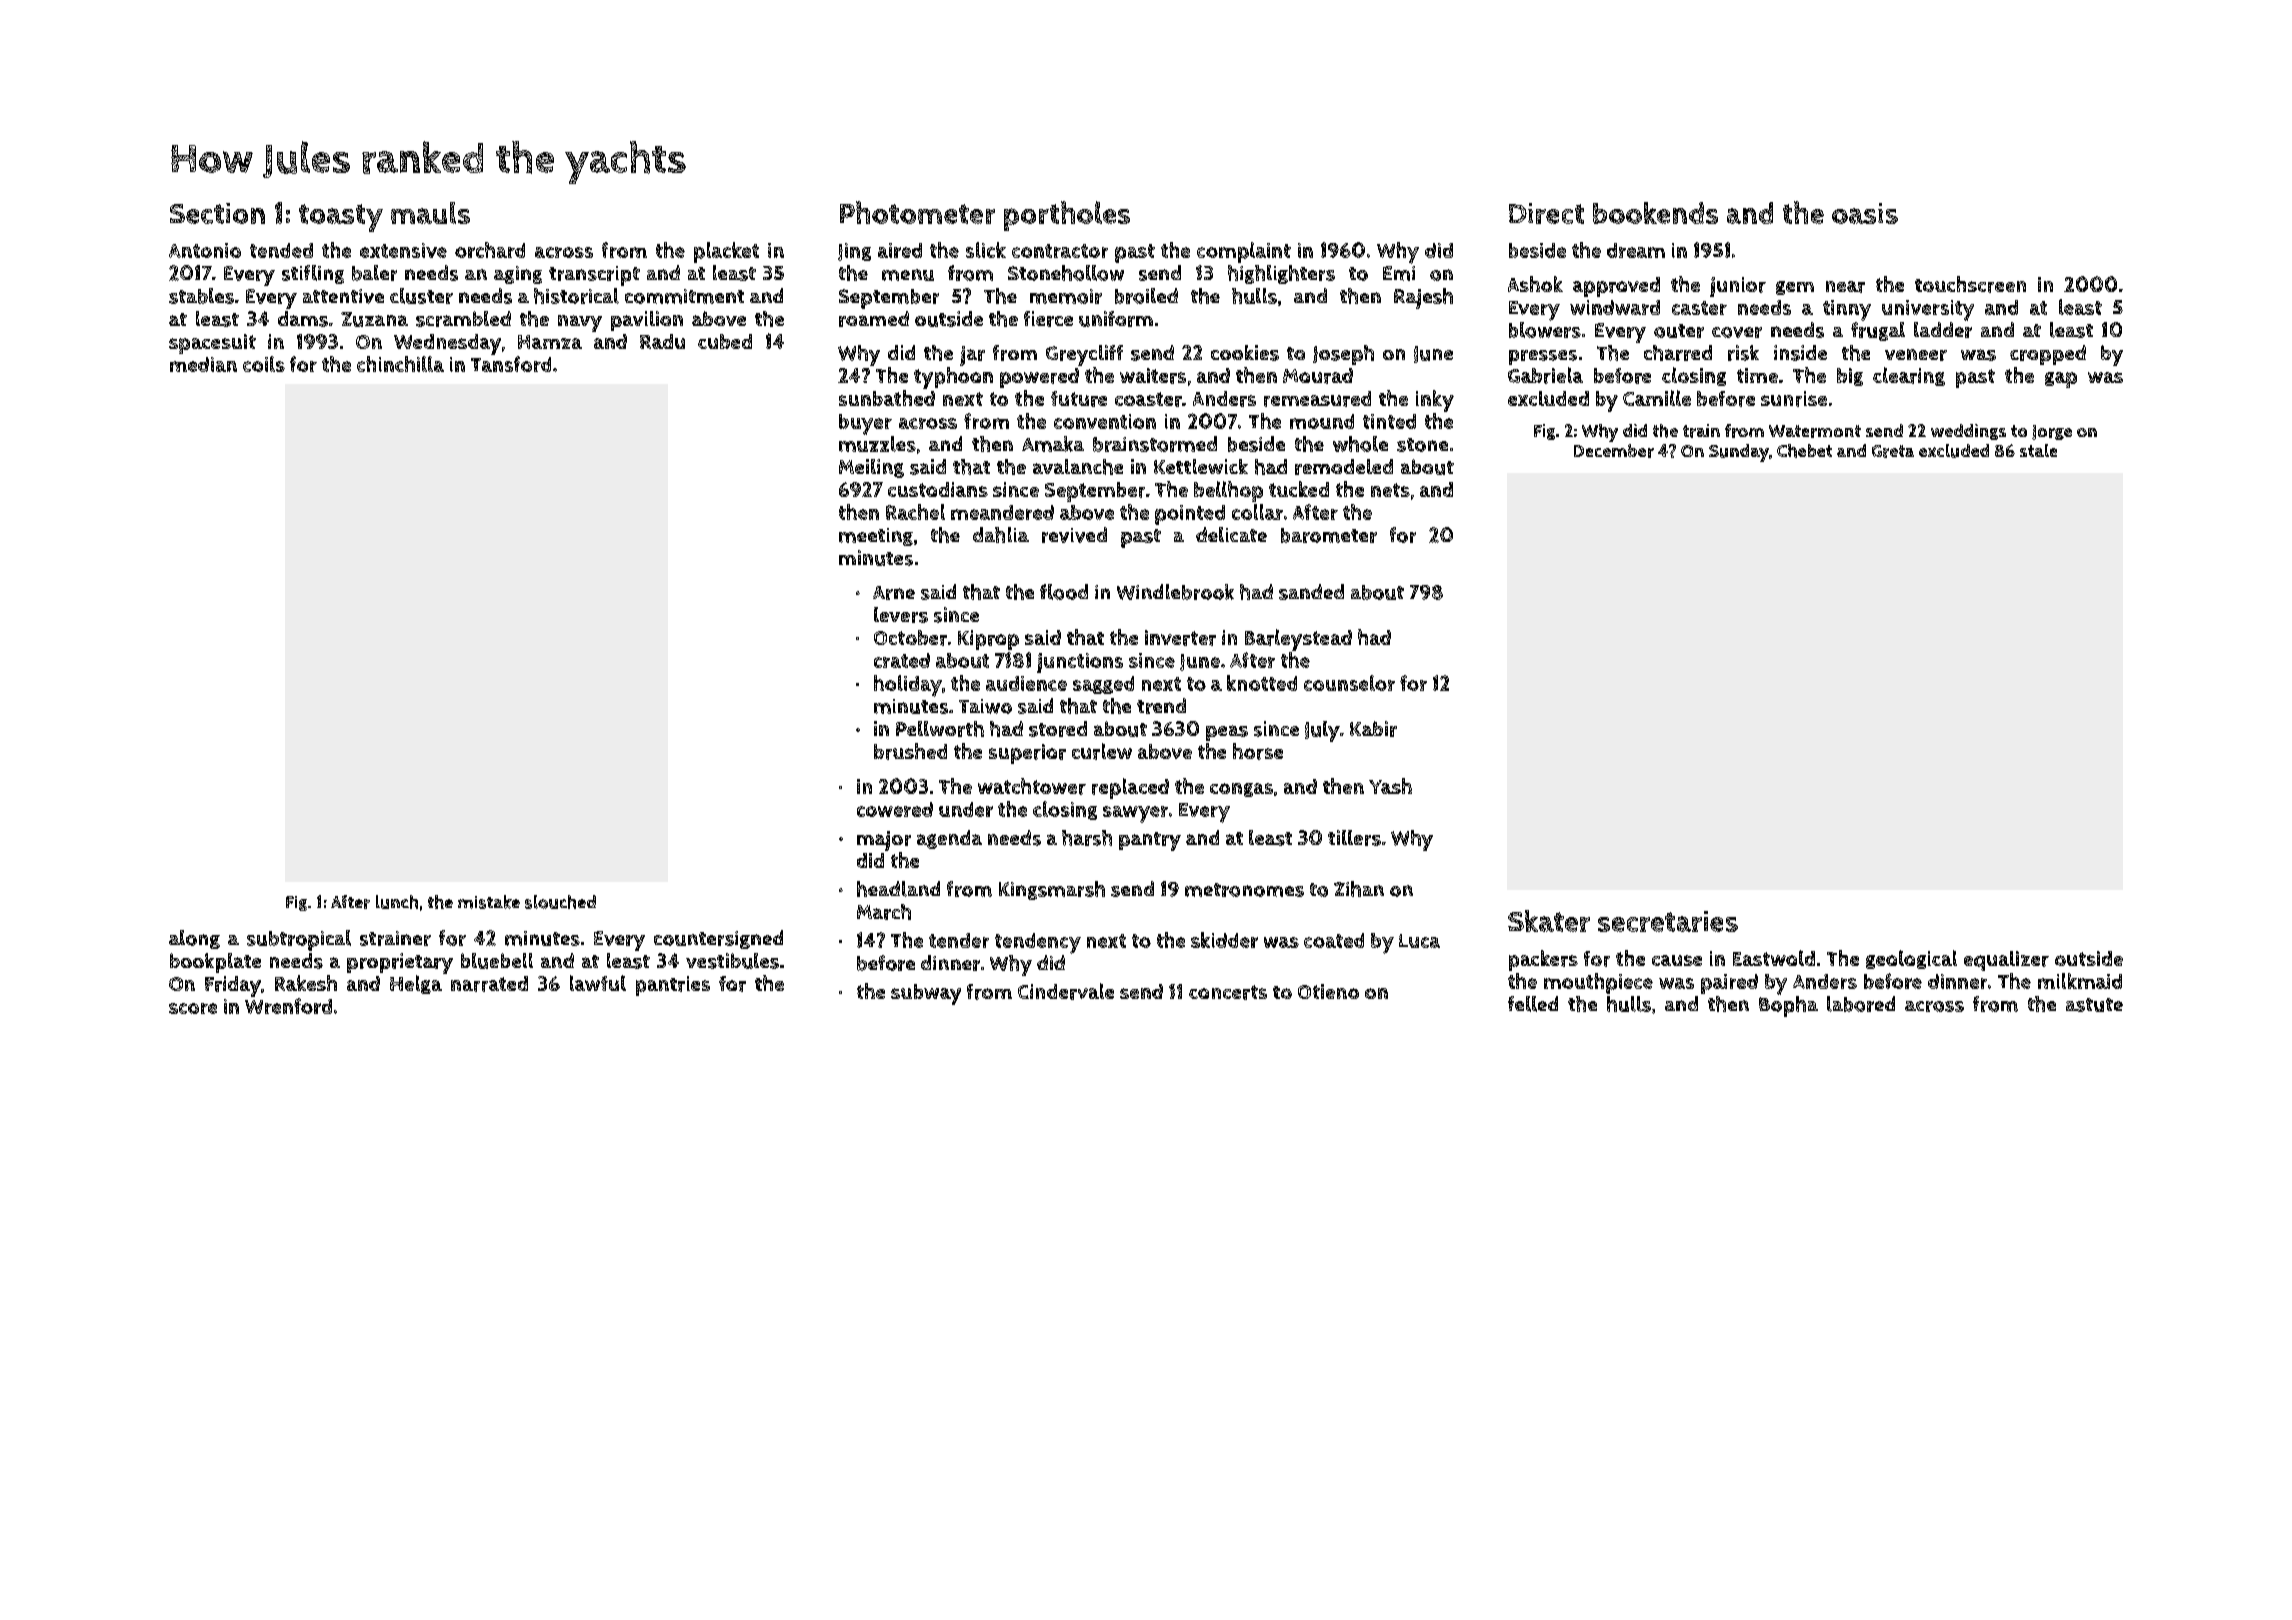 This screenshot has height=1620, width=2292. I want to click on lunch, so click(397, 902).
